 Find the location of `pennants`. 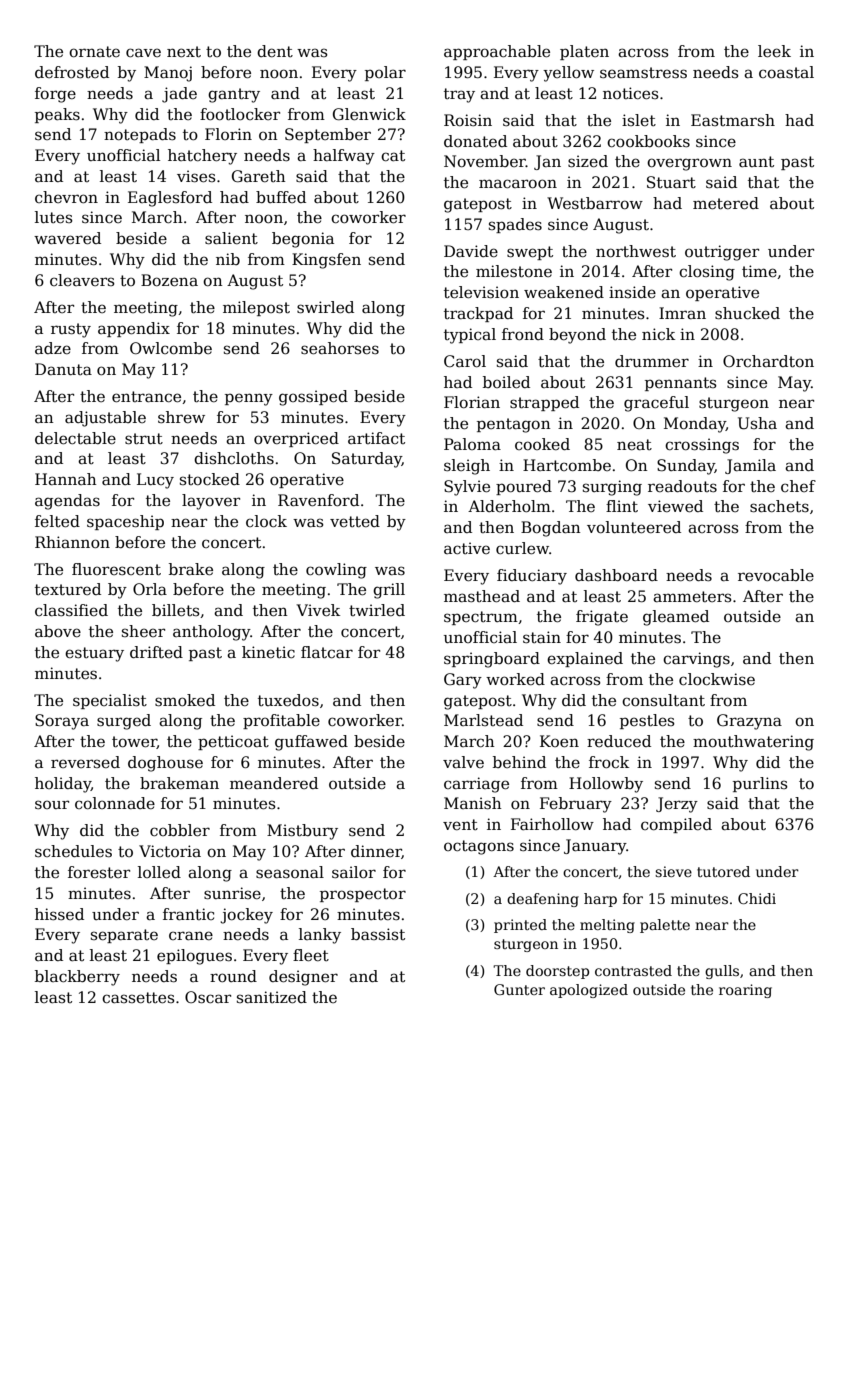

pennants is located at coordinates (681, 384).
